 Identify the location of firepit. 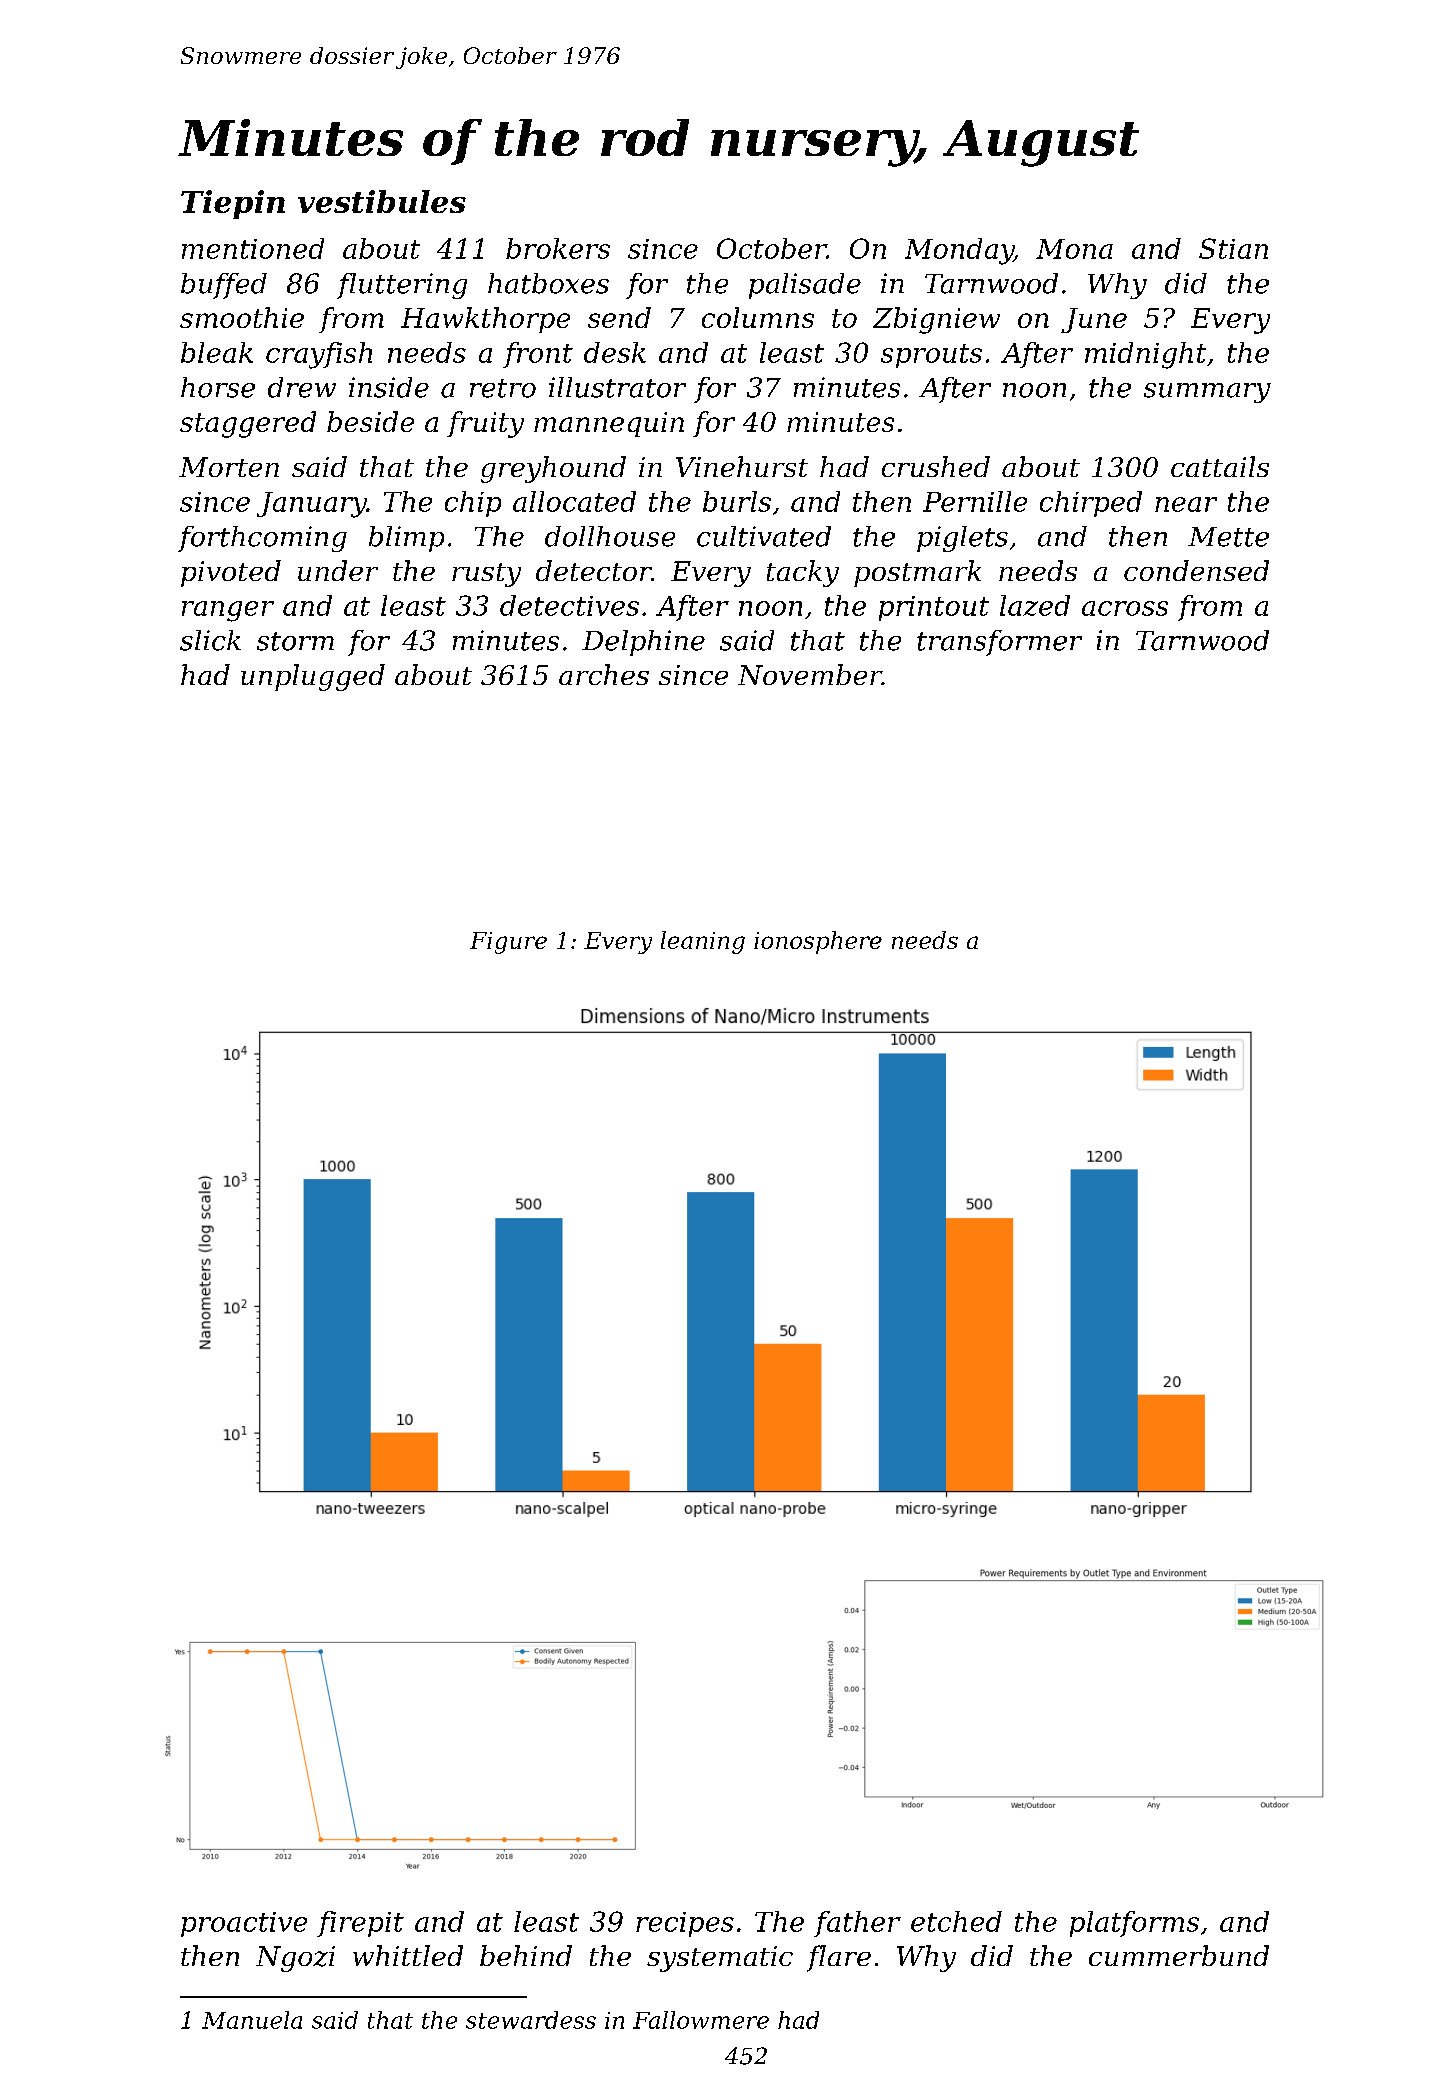
(360, 1924).
